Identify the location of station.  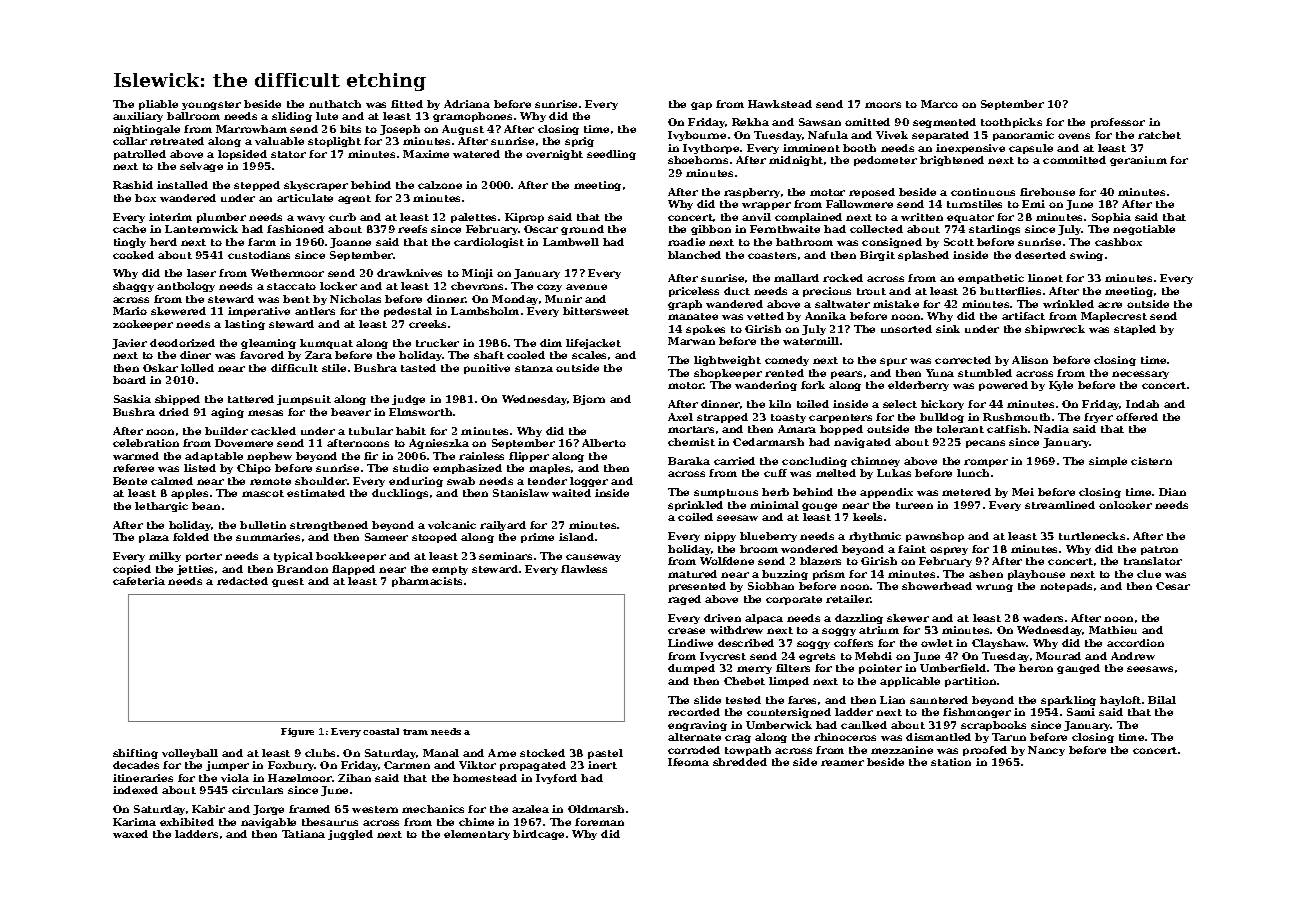
(951, 762).
